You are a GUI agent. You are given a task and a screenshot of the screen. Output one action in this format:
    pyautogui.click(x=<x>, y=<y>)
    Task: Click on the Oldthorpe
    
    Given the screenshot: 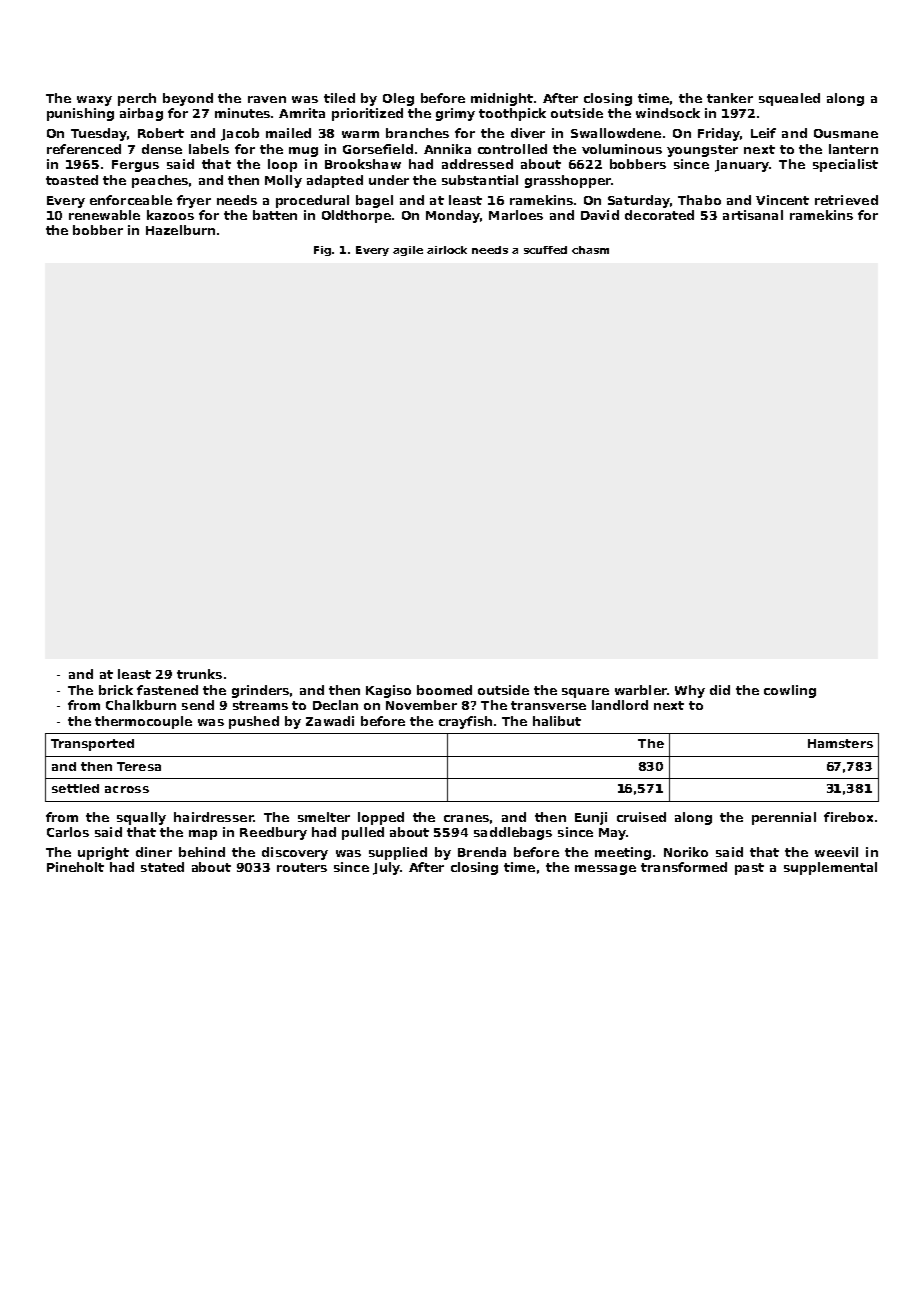 What is the action you would take?
    pyautogui.click(x=356, y=216)
